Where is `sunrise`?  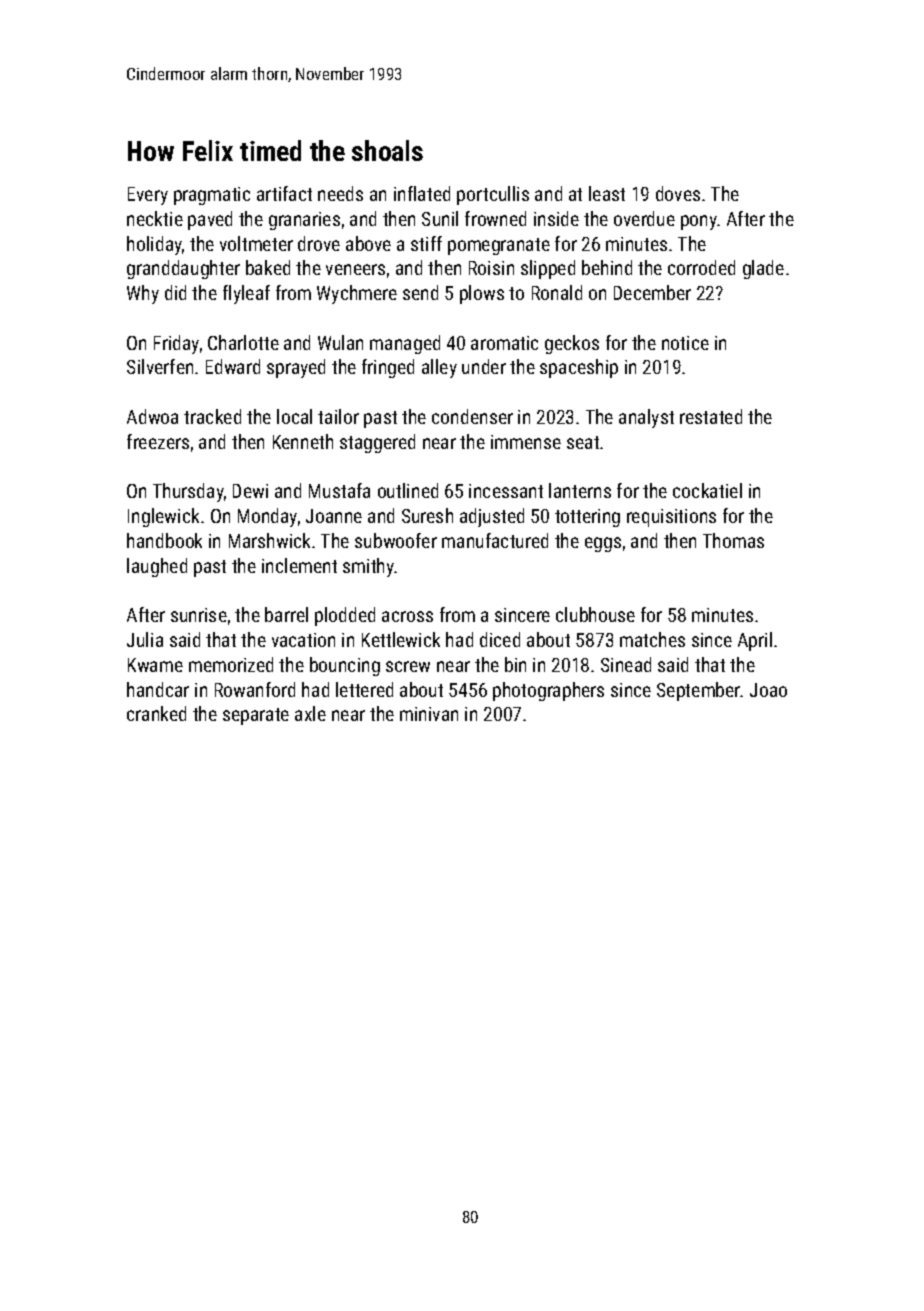
sunrise is located at coordinates (199, 615).
